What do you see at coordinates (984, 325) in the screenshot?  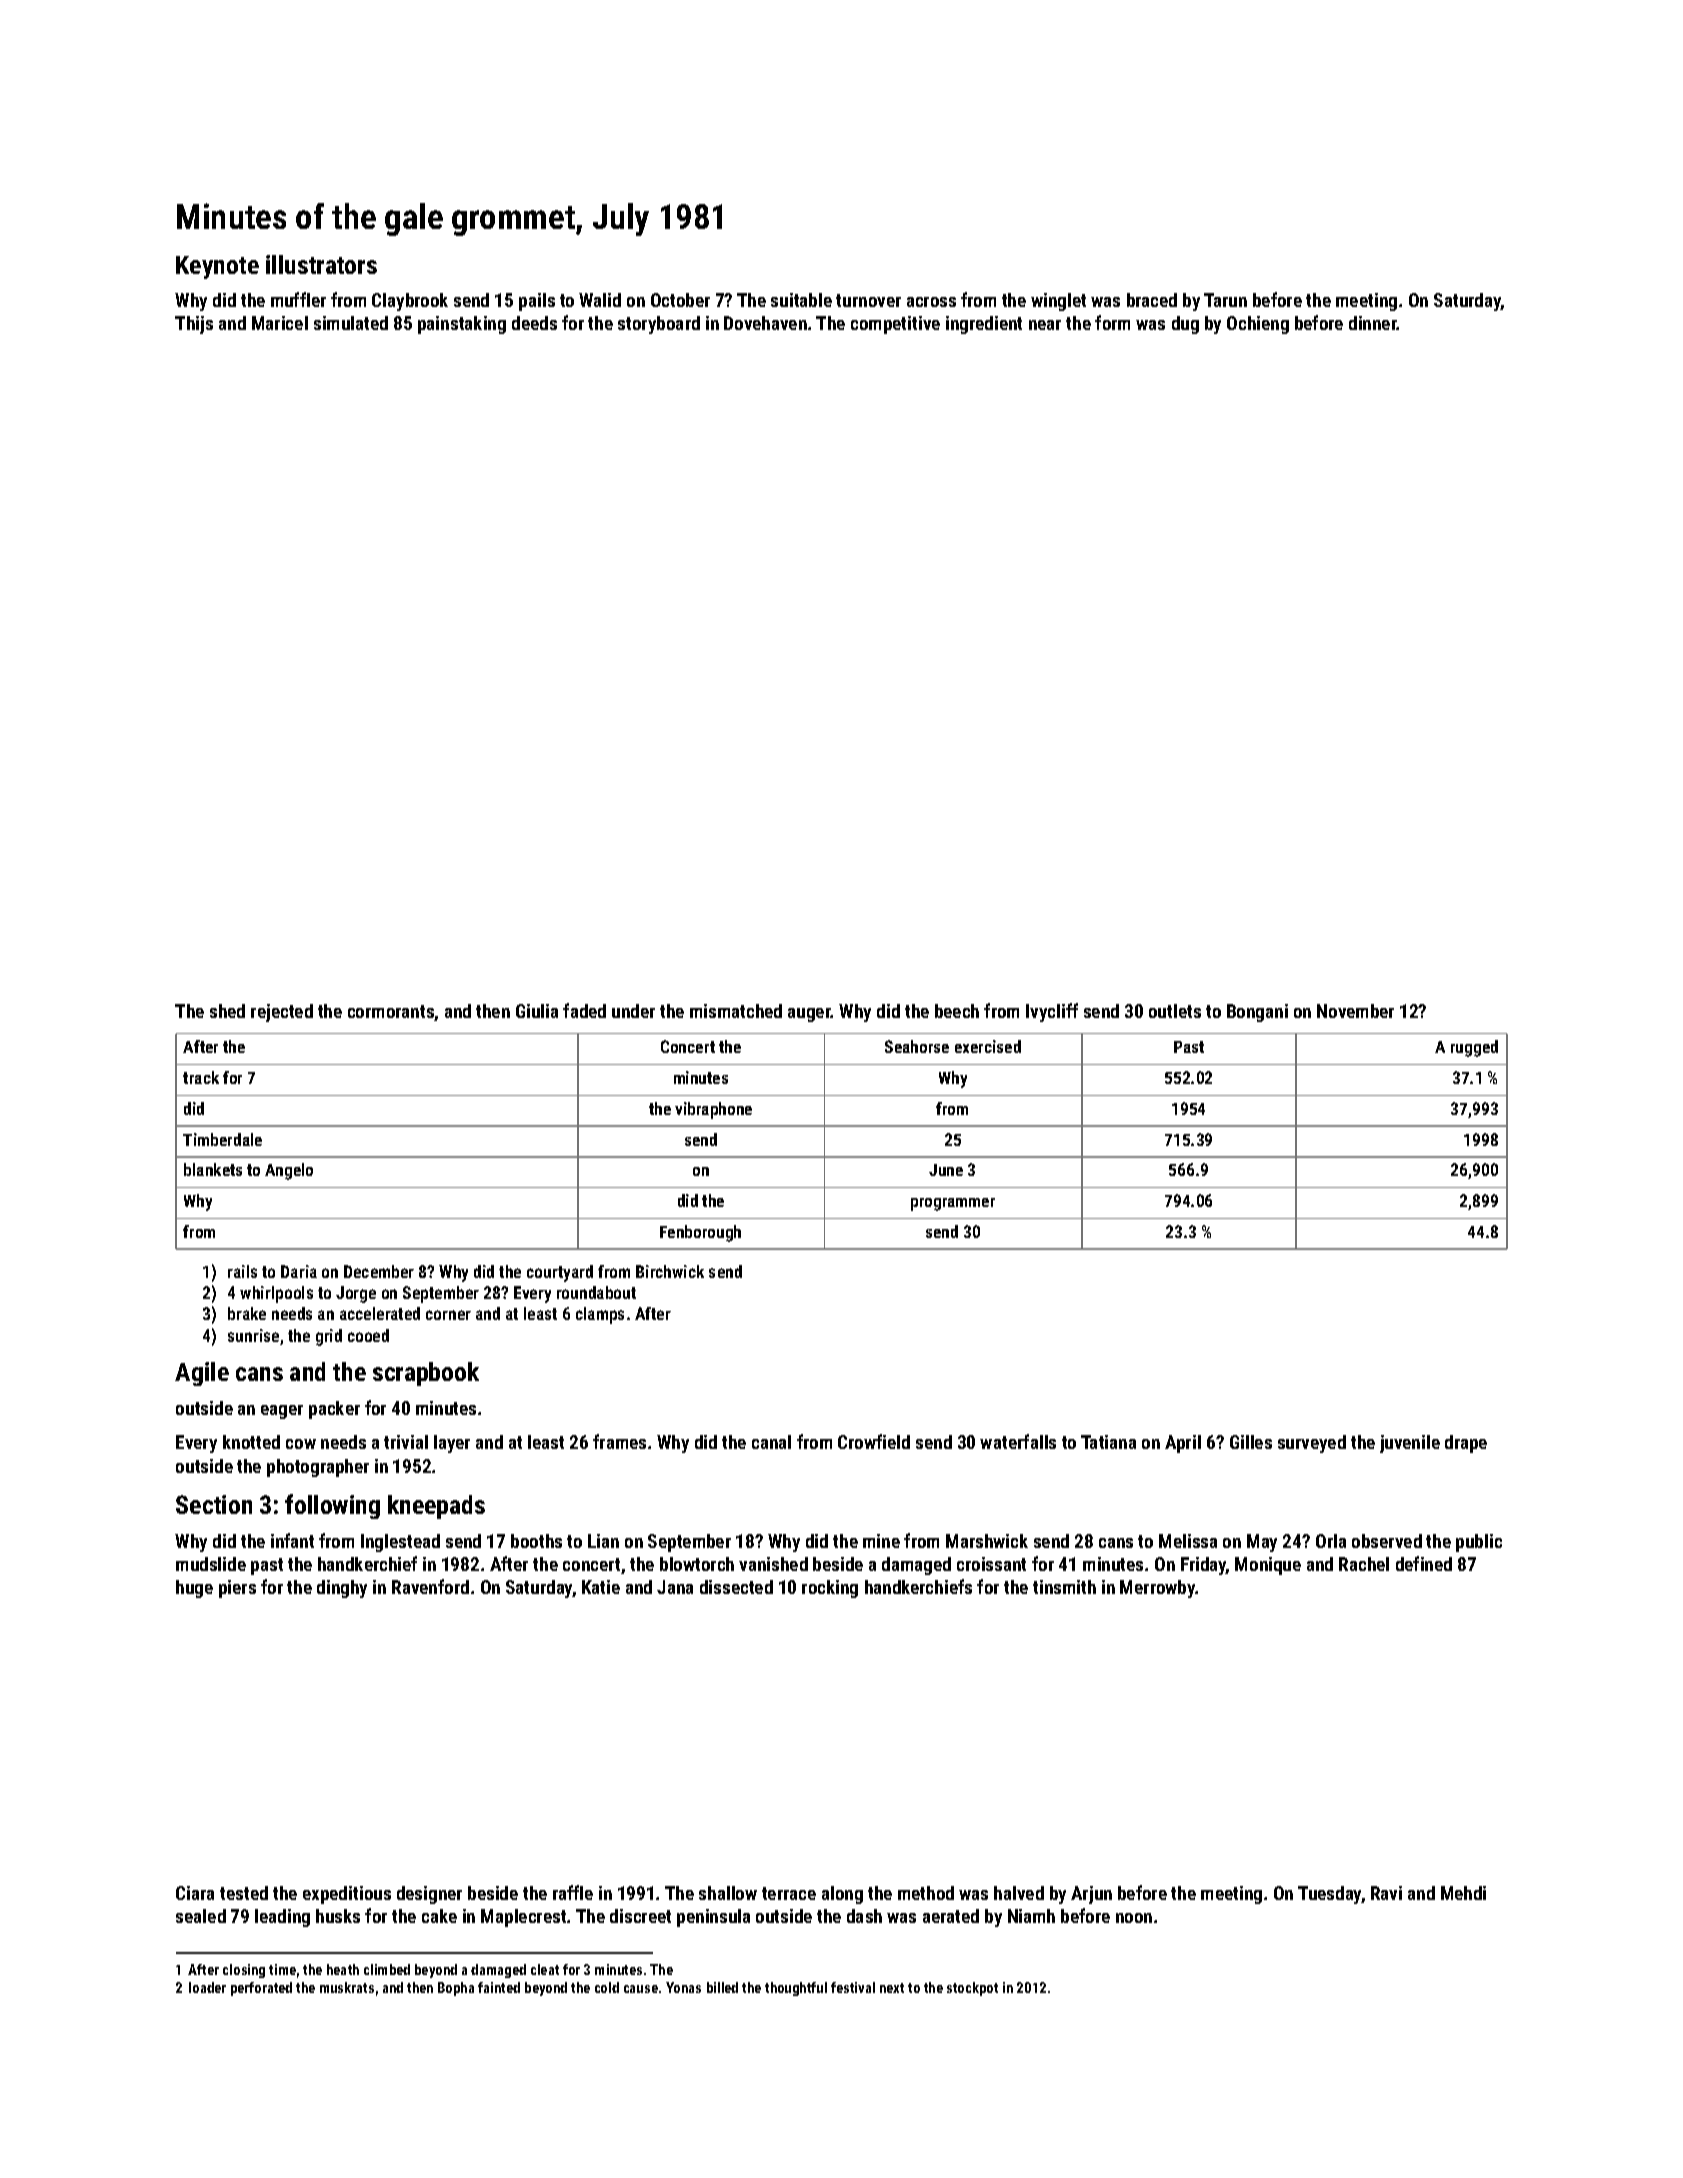 I see `ingredient` at bounding box center [984, 325].
